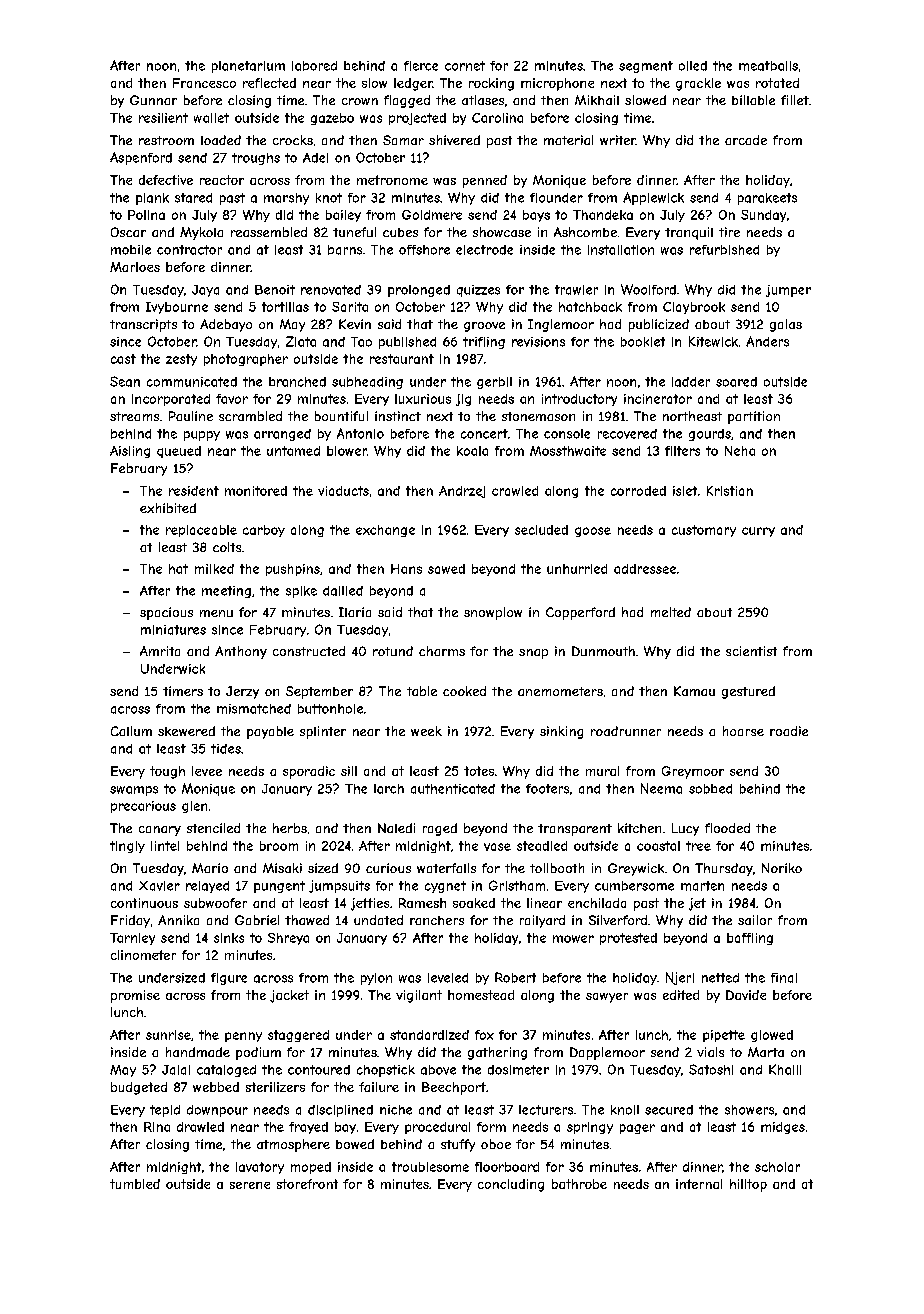 The width and height of the image is (924, 1314). I want to click on concluding, so click(511, 1185).
